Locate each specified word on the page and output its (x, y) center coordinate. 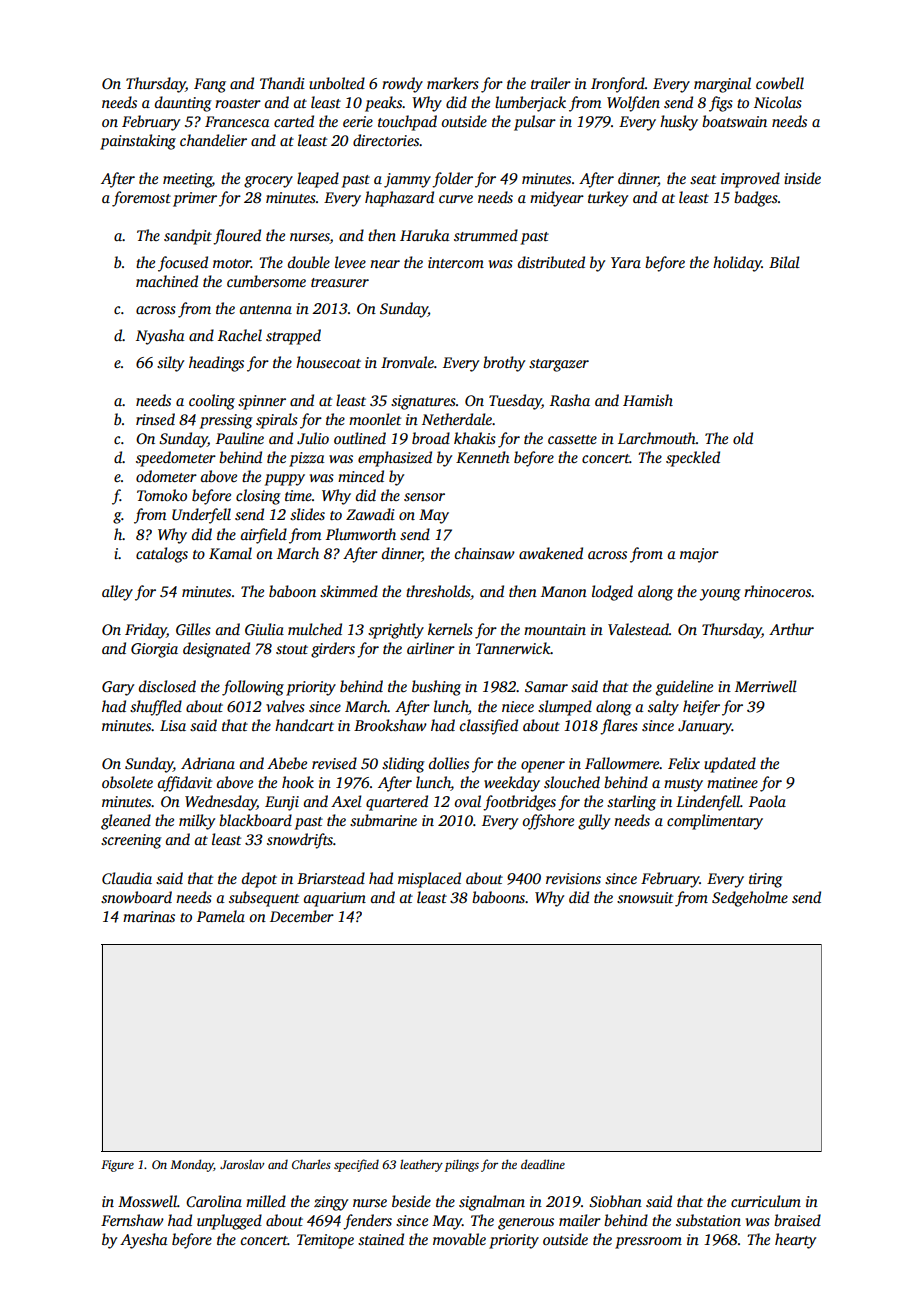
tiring (766, 880)
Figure (117, 1166)
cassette (572, 439)
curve (456, 199)
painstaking (138, 142)
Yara (626, 262)
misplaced (429, 880)
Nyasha (160, 337)
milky (197, 822)
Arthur (791, 629)
